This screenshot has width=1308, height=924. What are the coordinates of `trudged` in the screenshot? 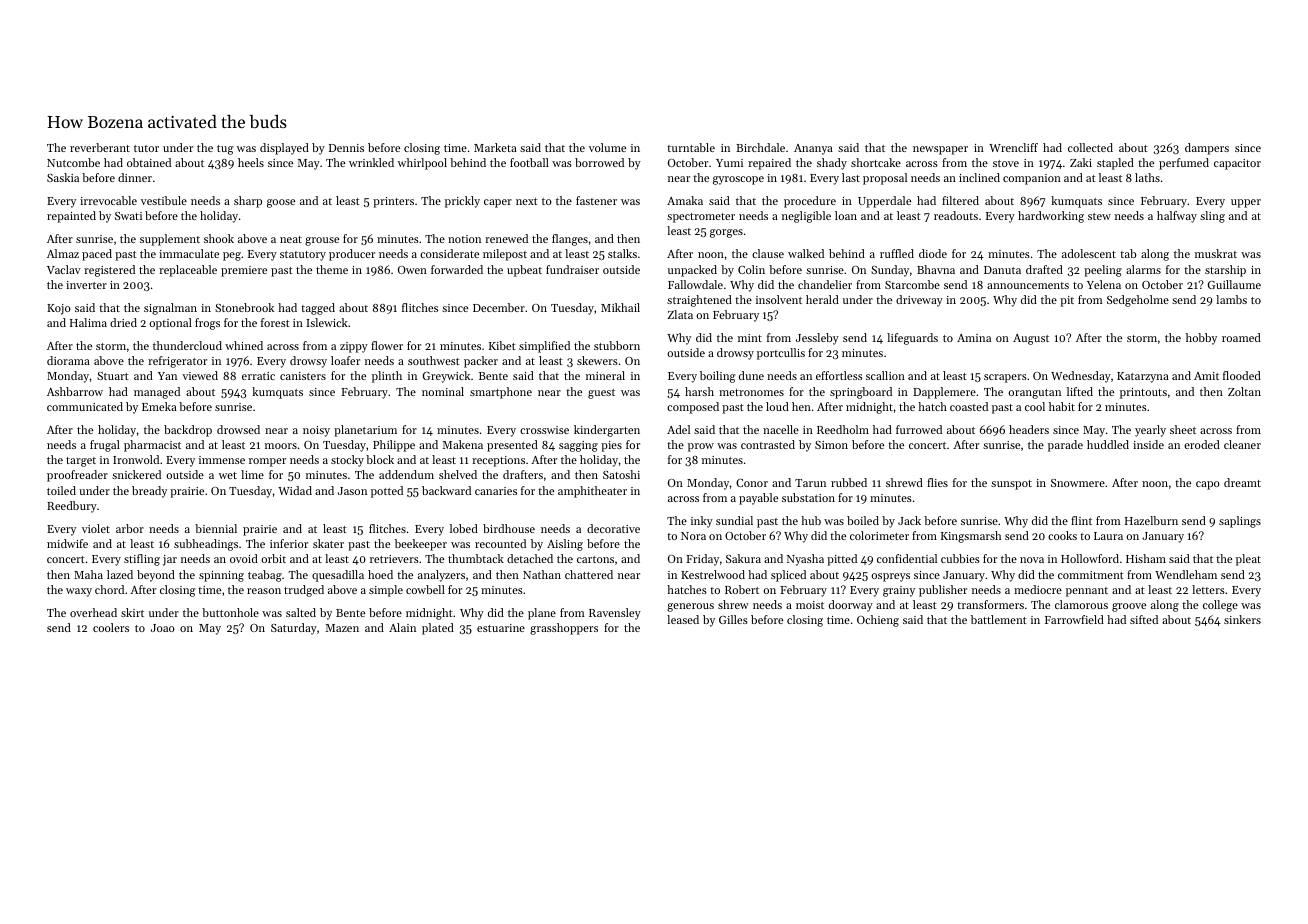 It's located at (304, 591).
